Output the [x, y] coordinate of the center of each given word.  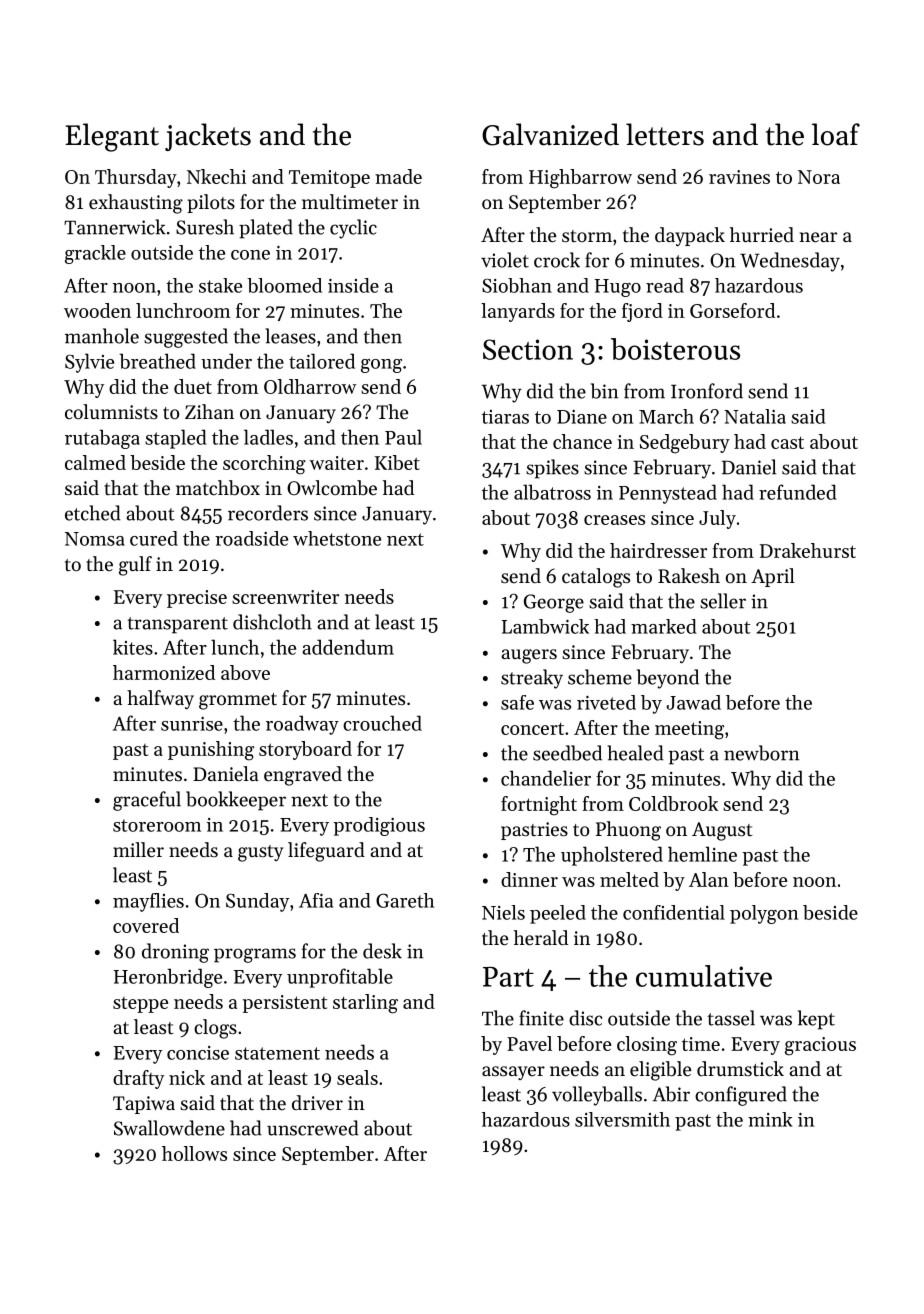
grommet [238, 701]
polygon [764, 914]
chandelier [546, 778]
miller [138, 850]
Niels [503, 912]
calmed [95, 462]
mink [770, 1119]
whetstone [337, 538]
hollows [194, 1153]
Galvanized [550, 134]
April [773, 577]
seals [357, 1077]
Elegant [112, 137]
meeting [689, 730]
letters [665, 134]
